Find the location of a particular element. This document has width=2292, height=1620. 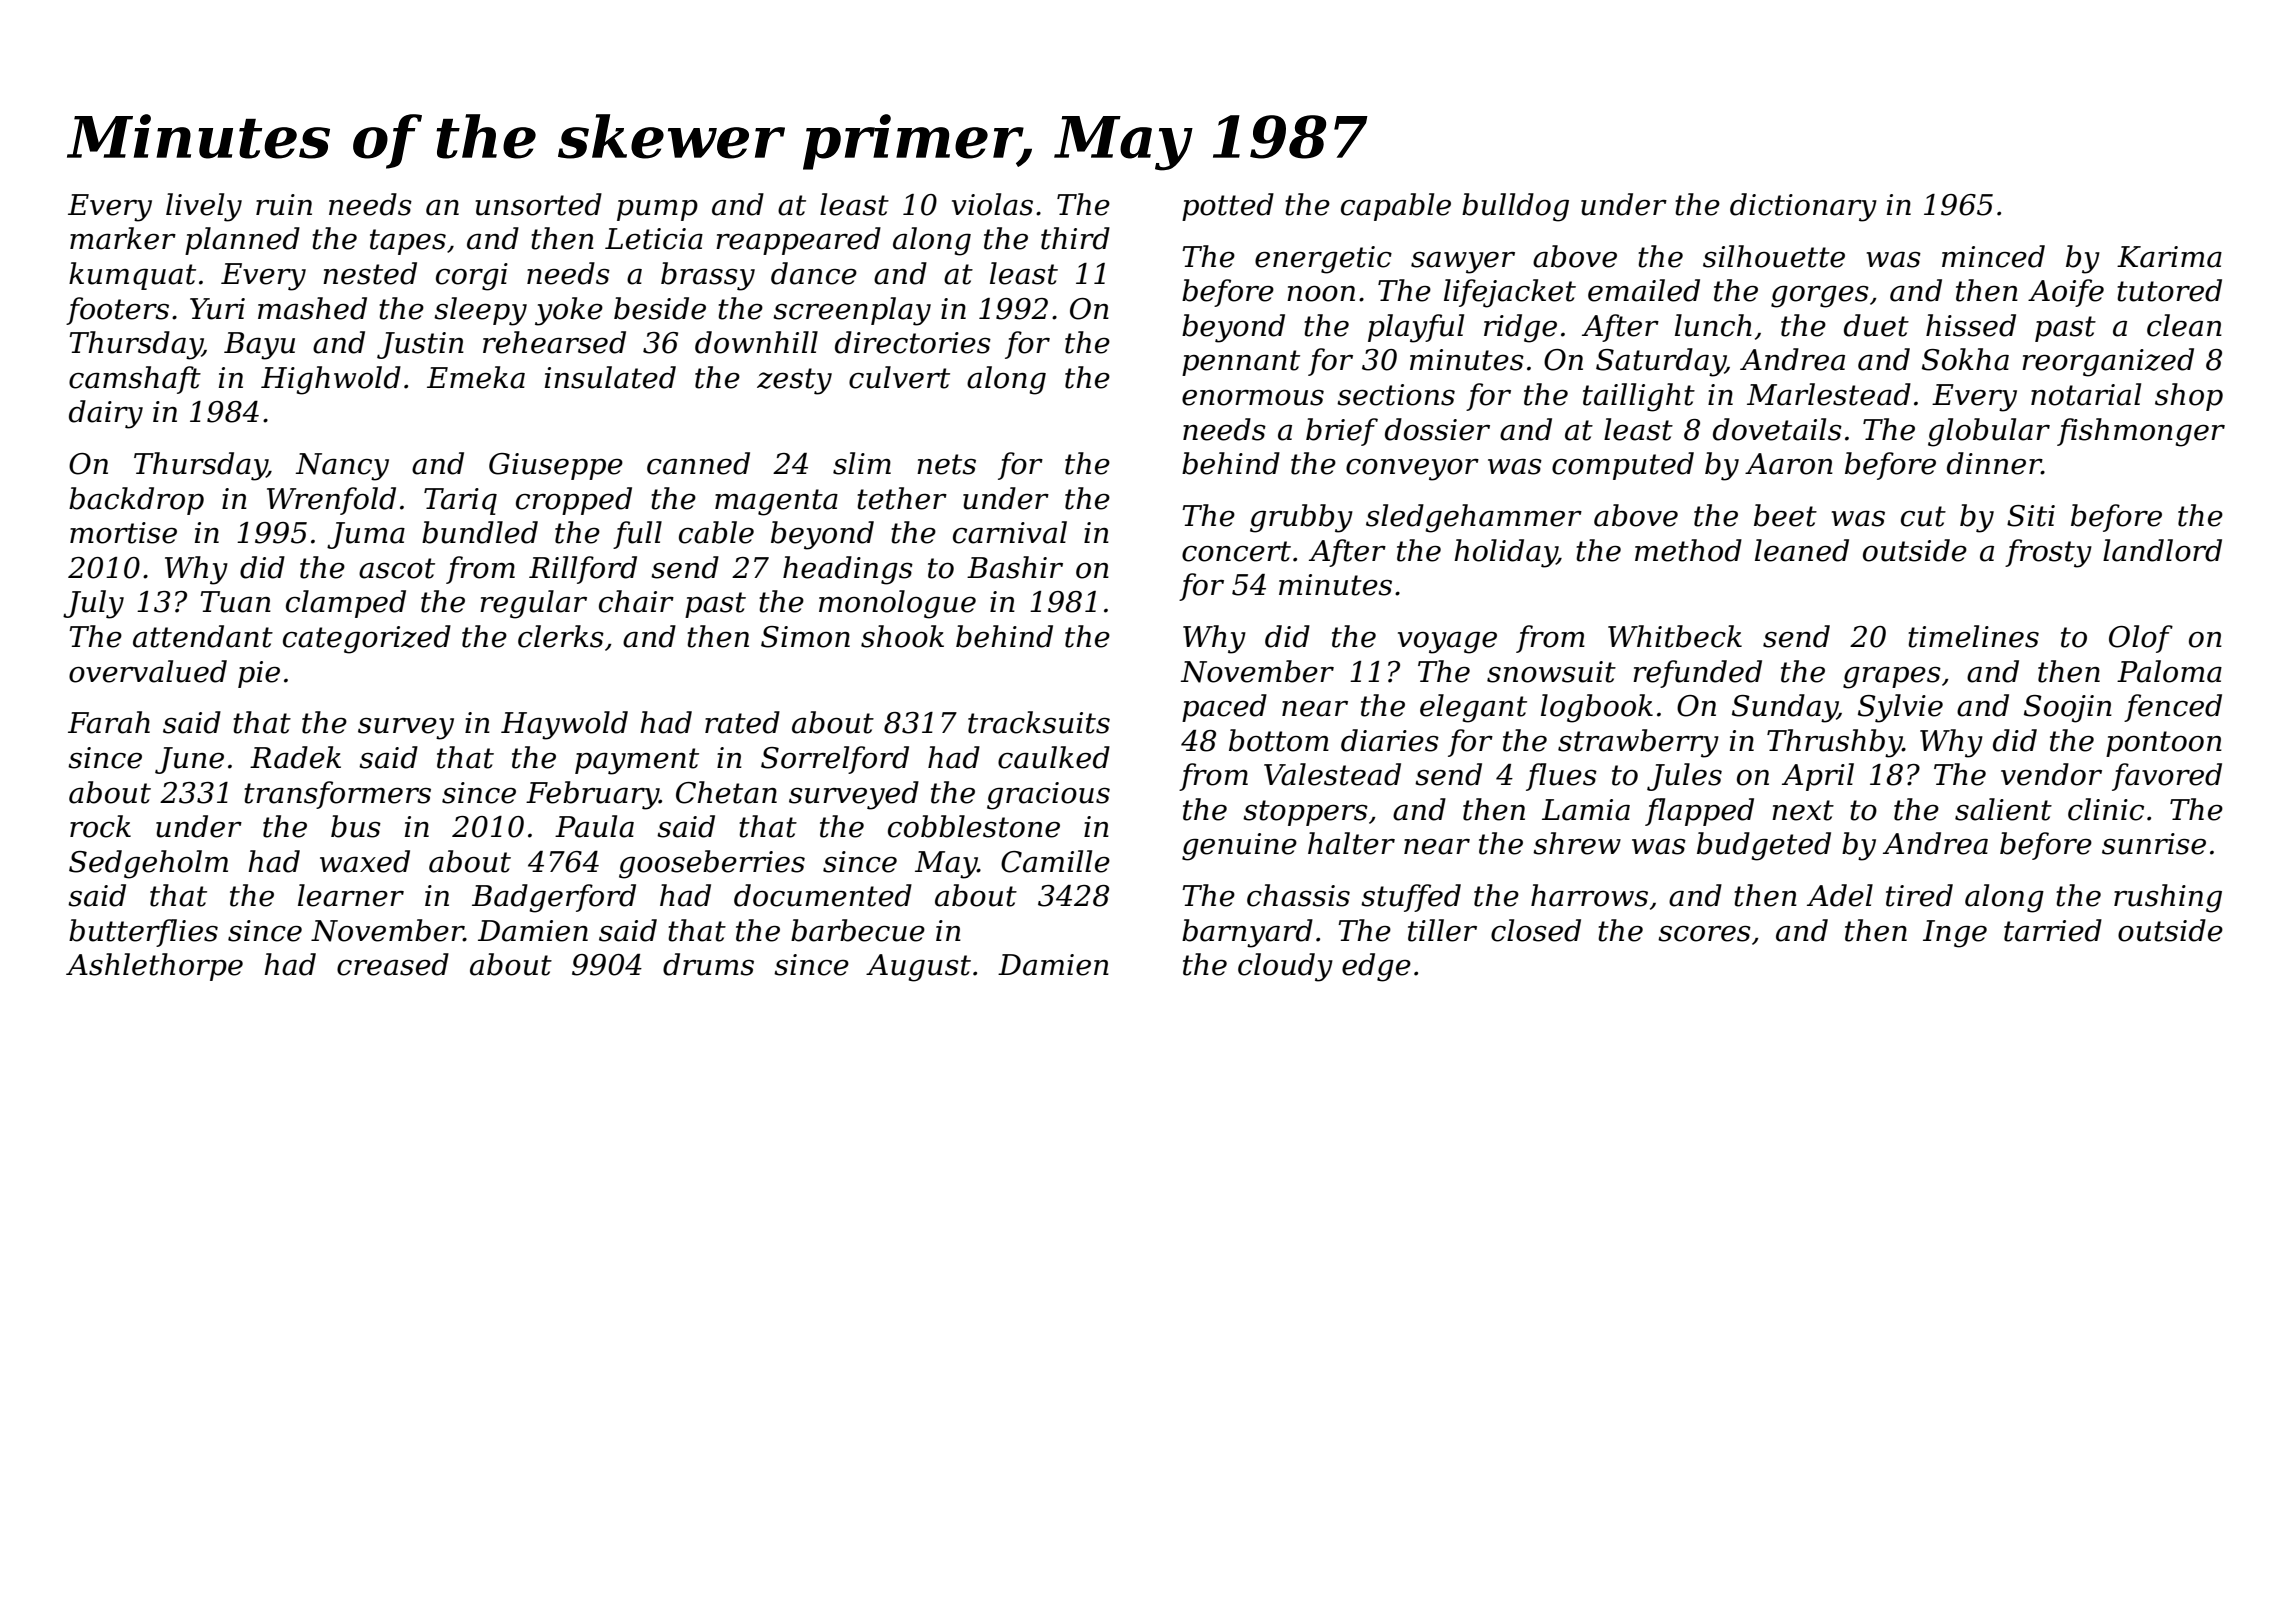

kumquat is located at coordinates (132, 276).
